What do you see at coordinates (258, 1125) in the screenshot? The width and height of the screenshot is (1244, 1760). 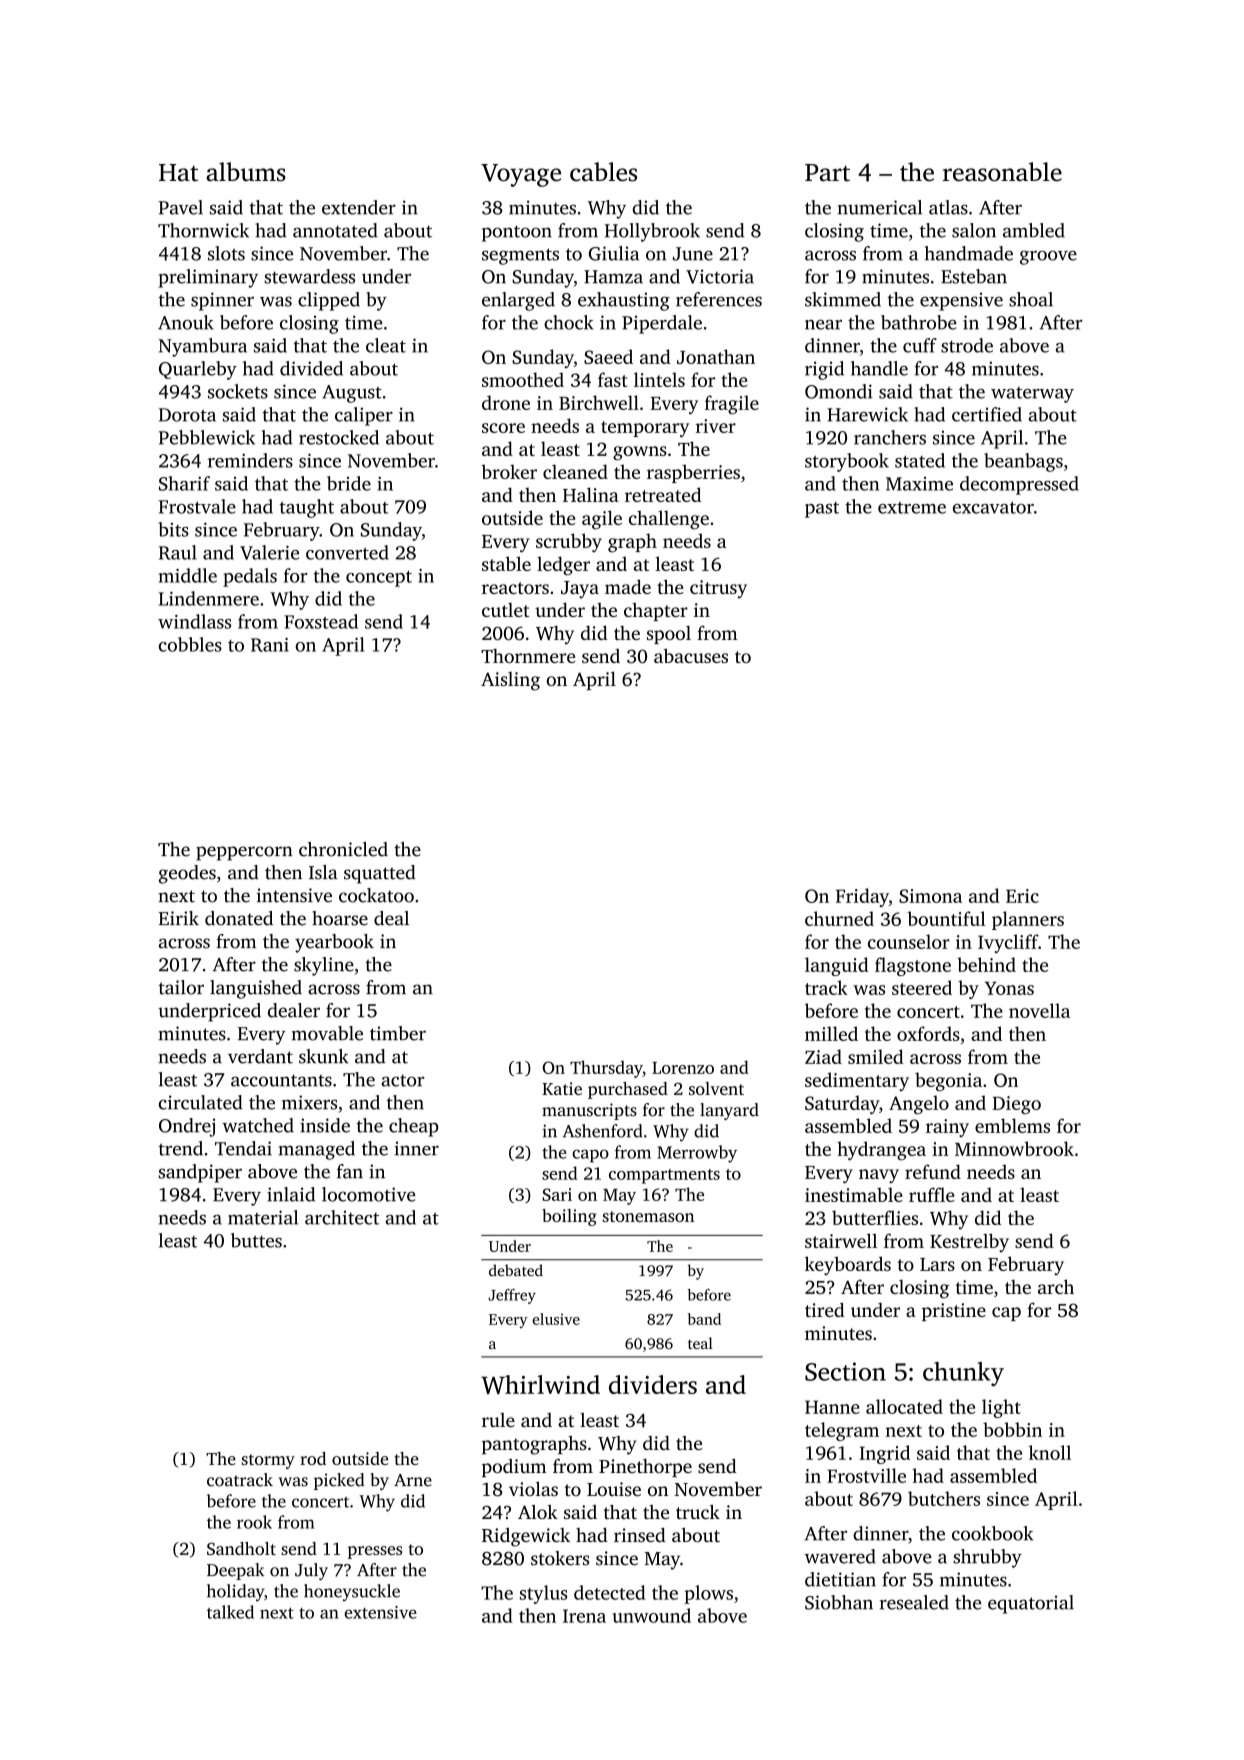 I see `watched` at bounding box center [258, 1125].
